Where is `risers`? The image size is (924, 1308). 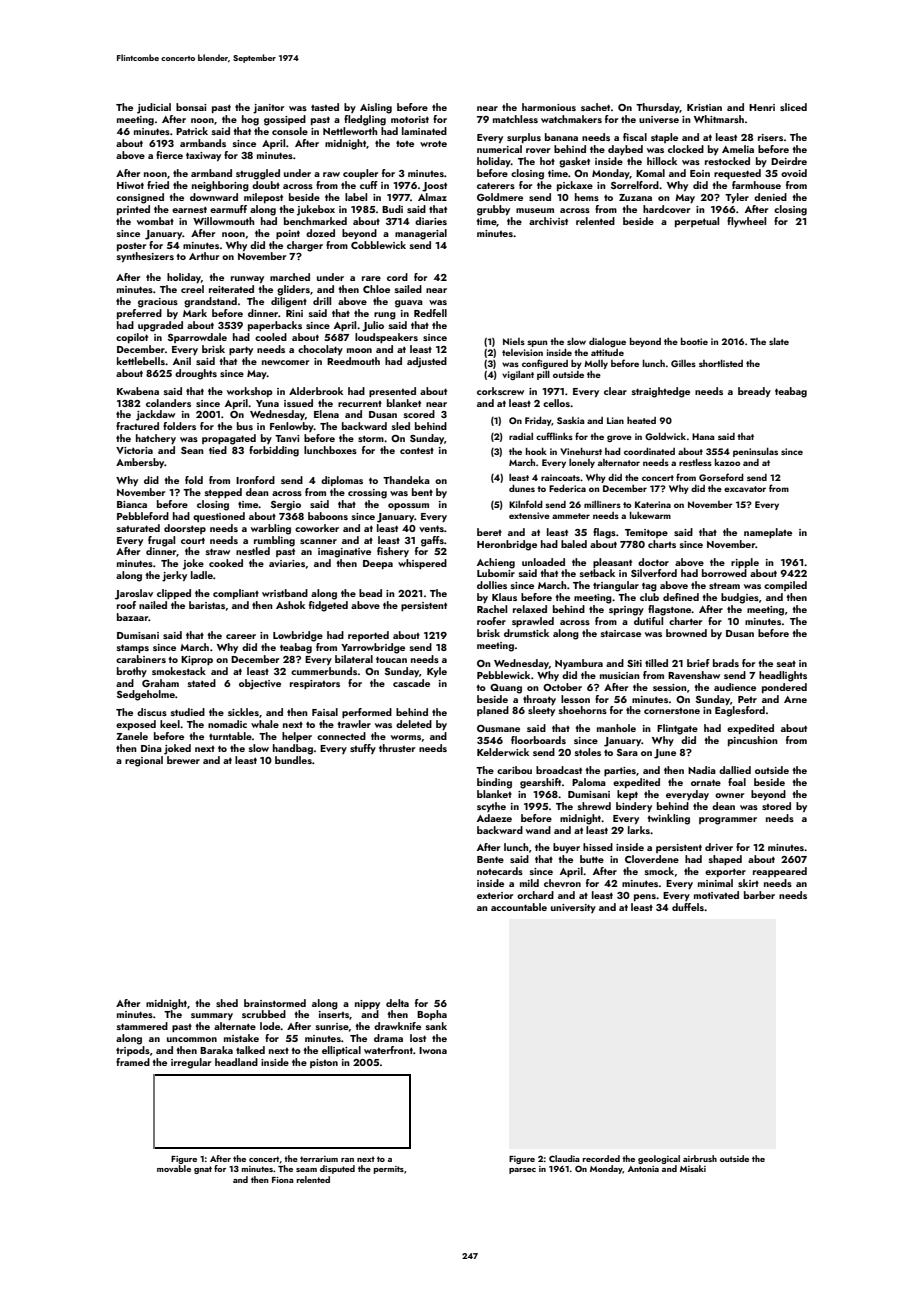 risers is located at coordinates (770, 137).
